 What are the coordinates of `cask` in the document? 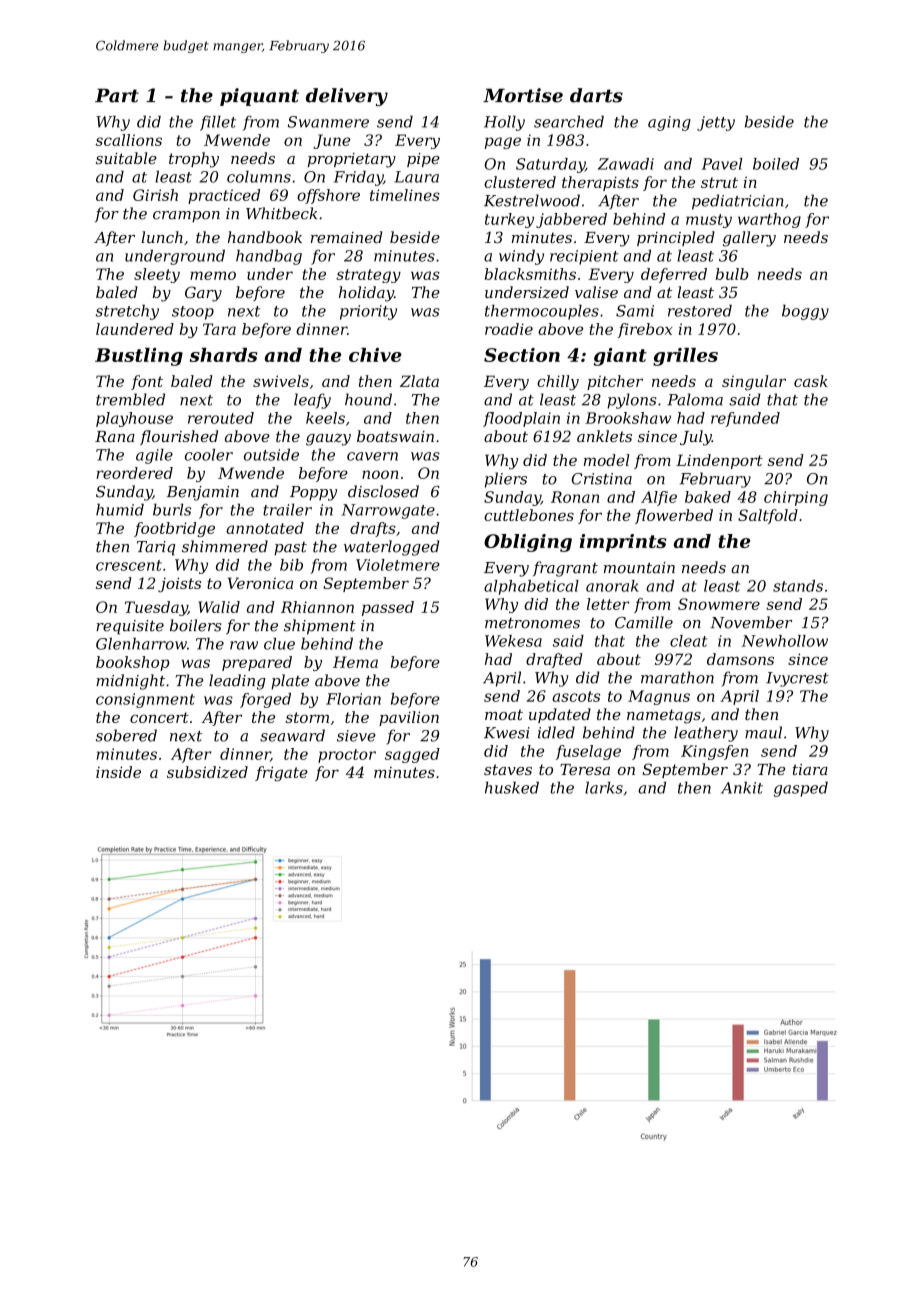 It's located at (811, 381).
